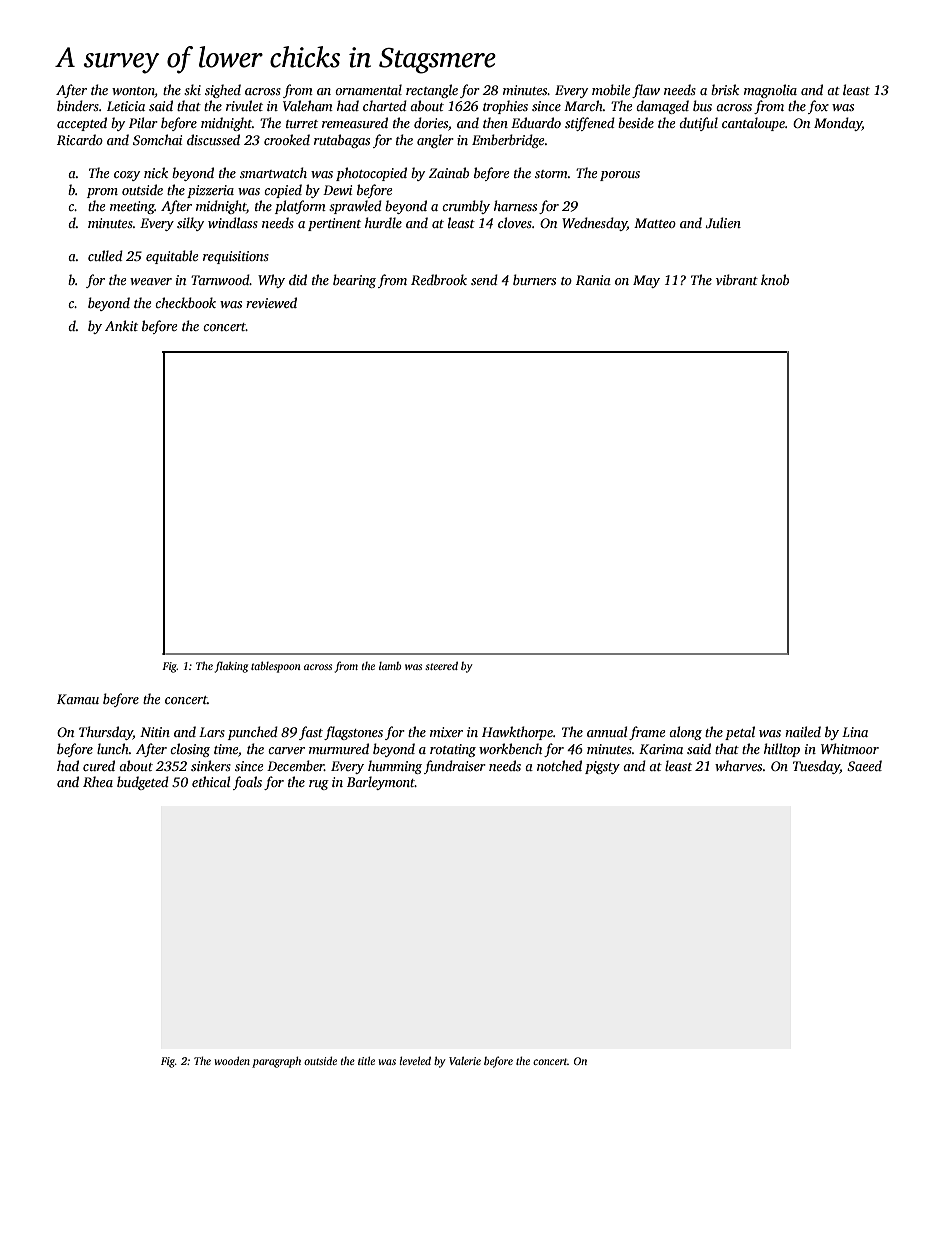 The height and width of the document is (1233, 952). What do you see at coordinates (465, 1061) in the document?
I see `Valerie` at bounding box center [465, 1061].
